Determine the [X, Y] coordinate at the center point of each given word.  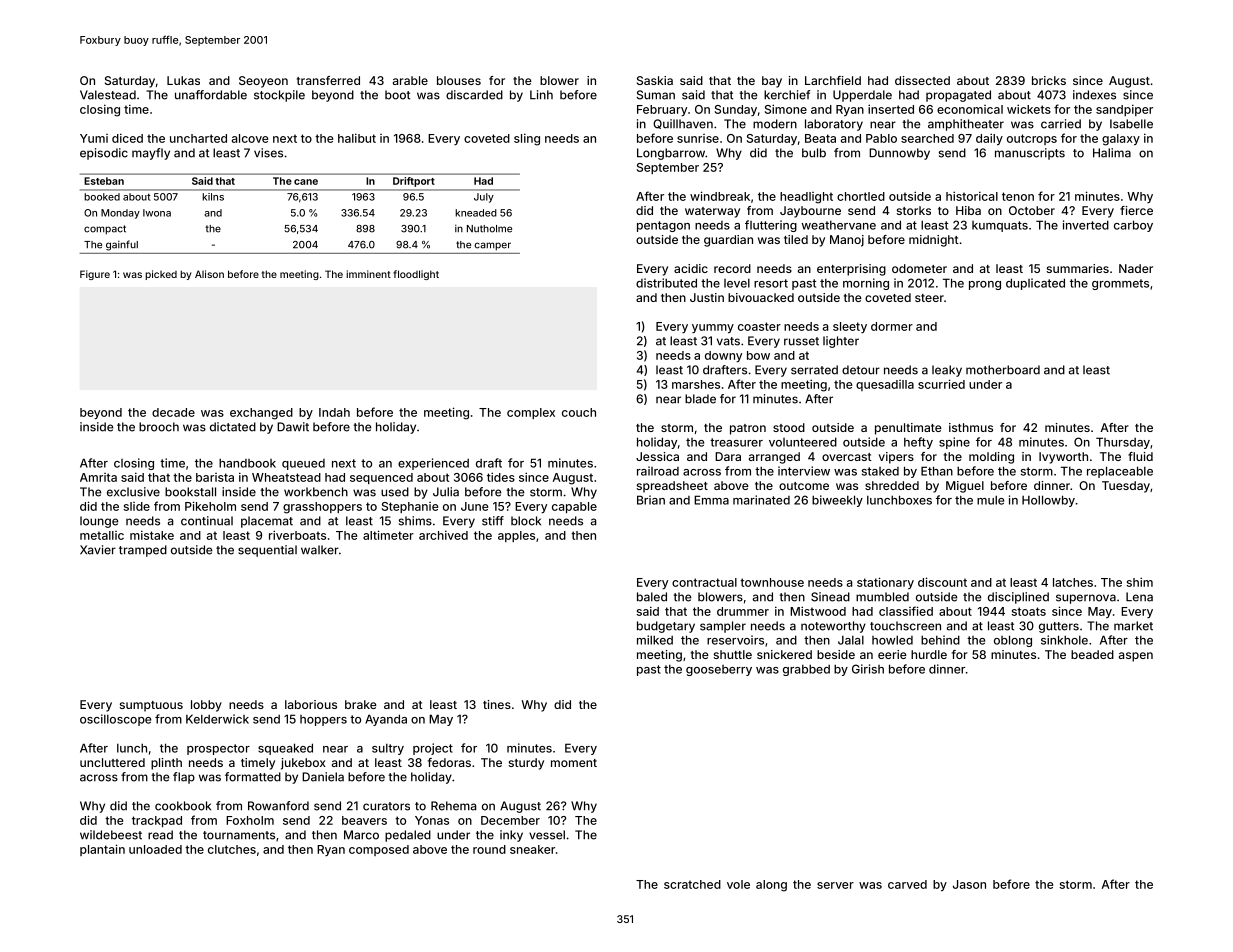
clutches [232, 849]
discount [942, 582]
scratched [692, 884]
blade [700, 399]
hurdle [929, 654]
